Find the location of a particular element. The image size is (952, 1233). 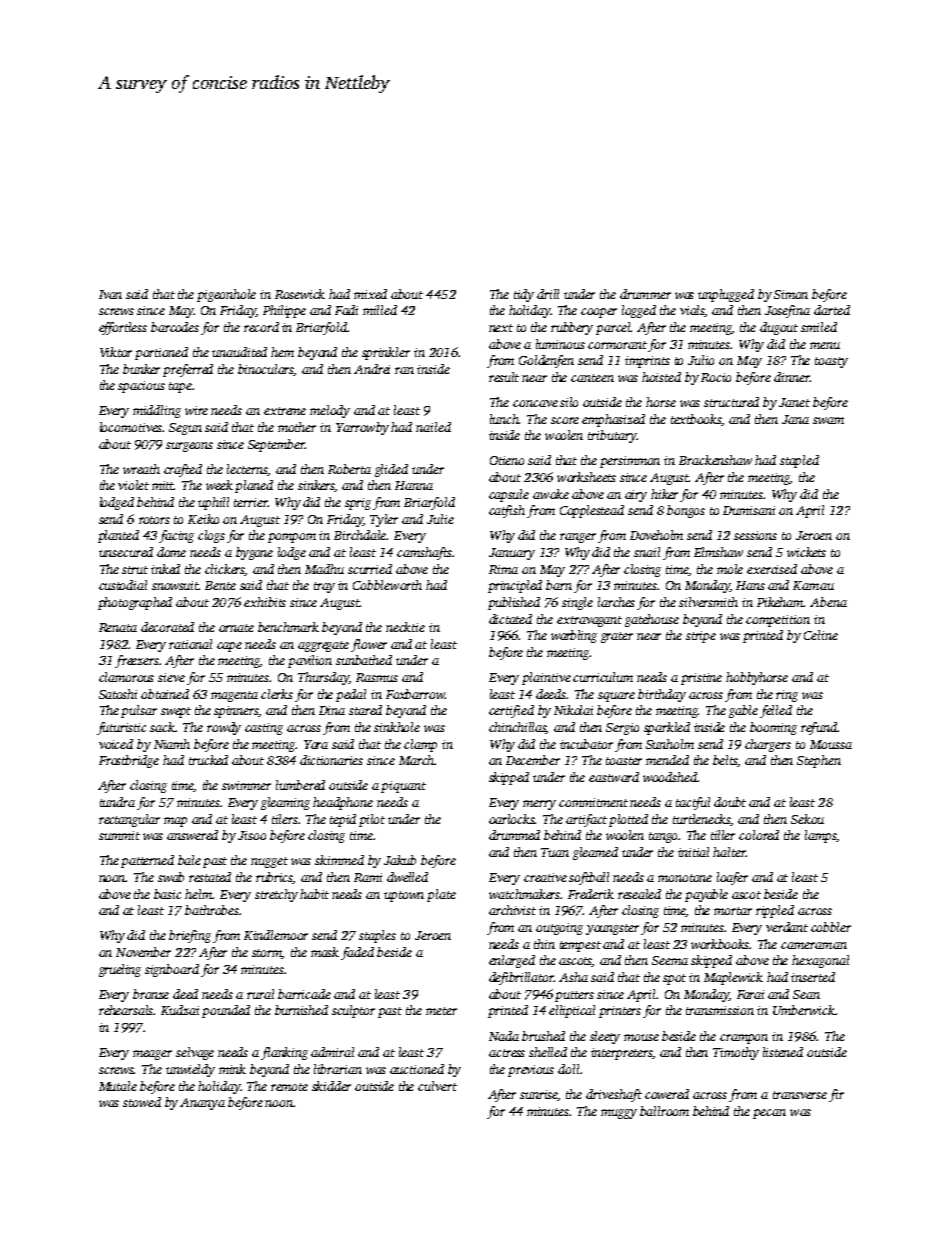

unwieldy is located at coordinates (190, 1070).
